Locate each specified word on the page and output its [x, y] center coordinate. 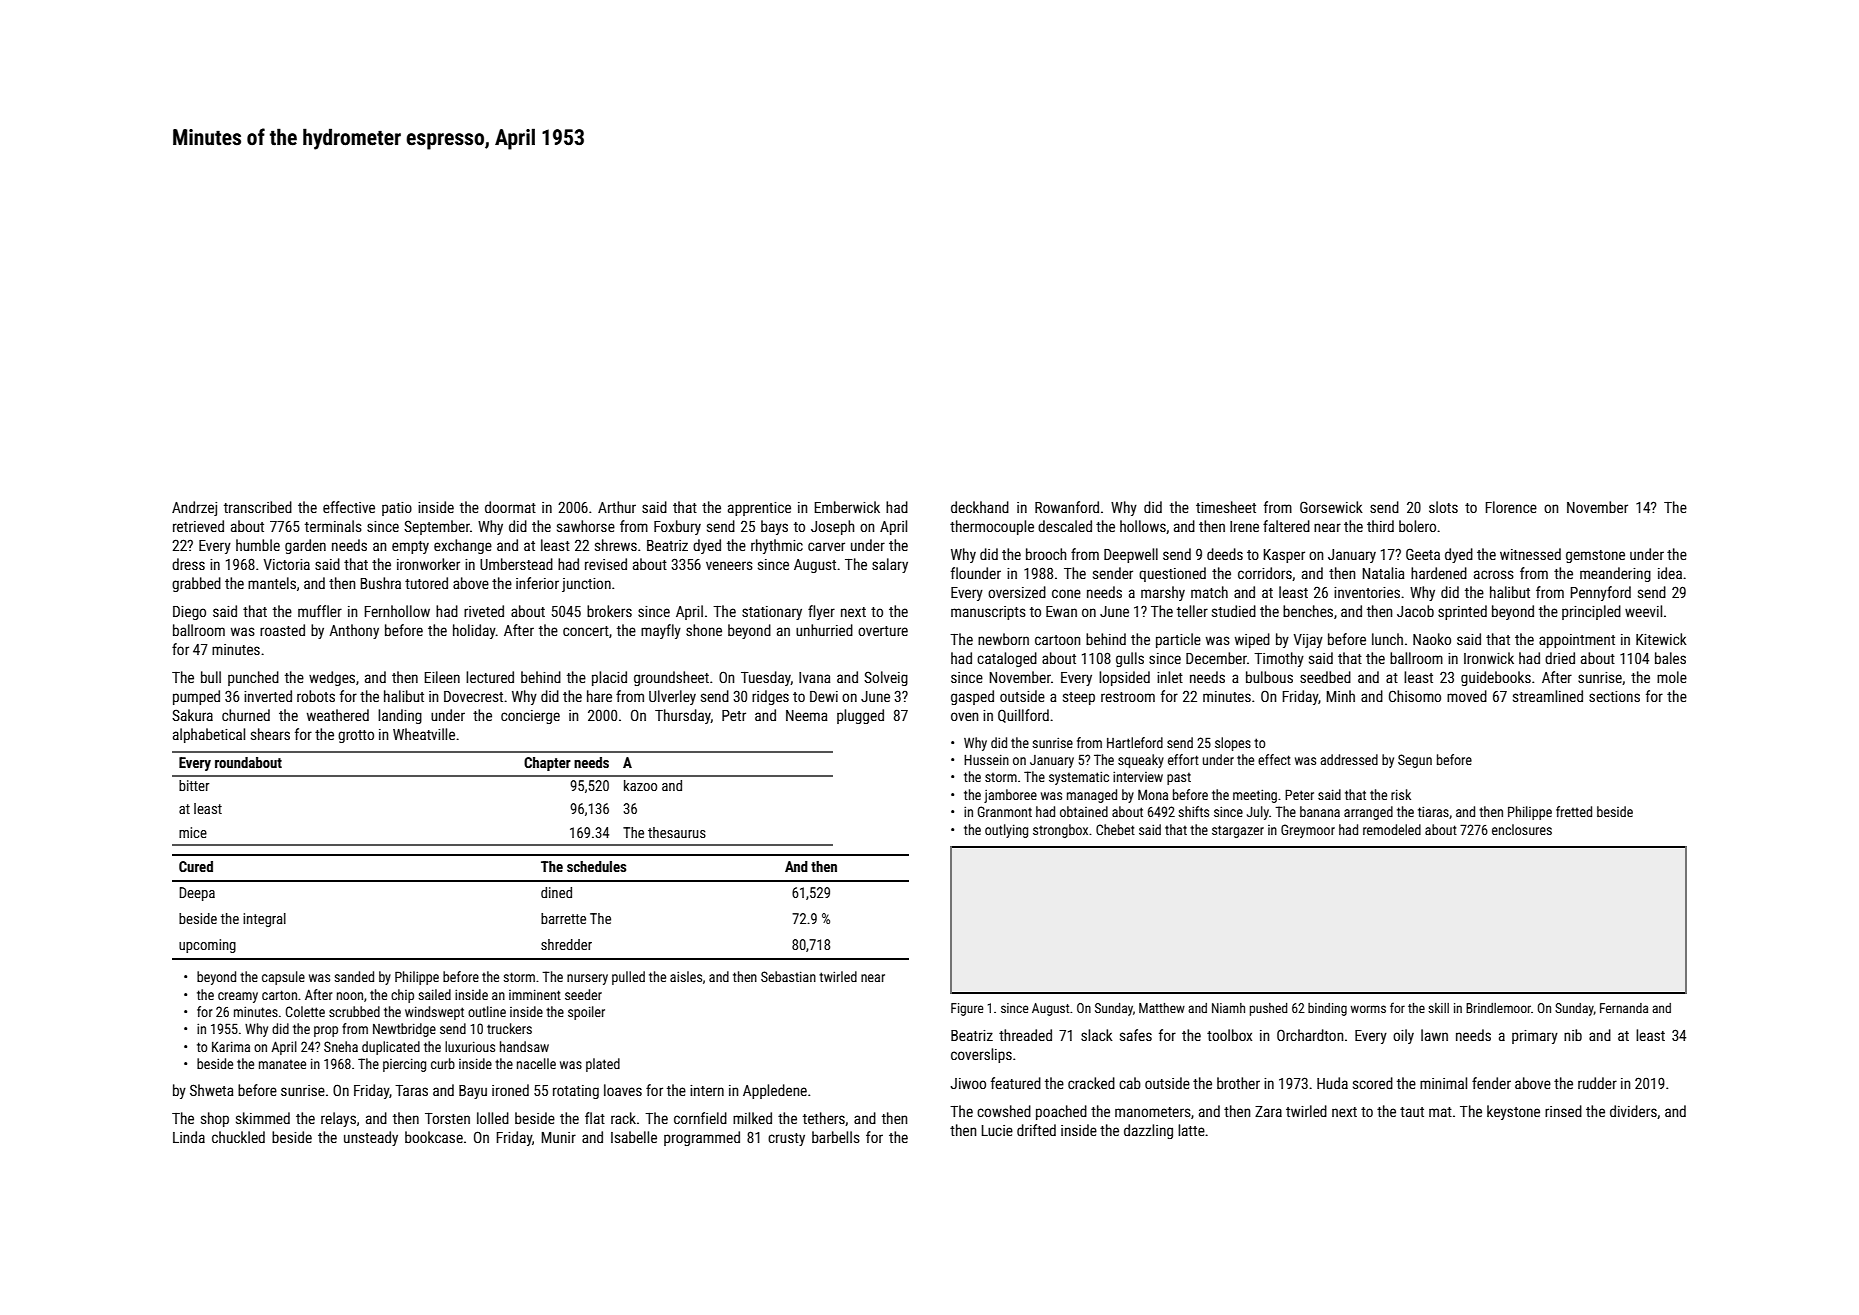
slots [1443, 507]
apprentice [759, 509]
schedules [596, 866]
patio [397, 509]
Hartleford [1135, 742]
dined [556, 892]
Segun [1415, 761]
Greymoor [1308, 831]
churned [246, 715]
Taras [411, 1090]
